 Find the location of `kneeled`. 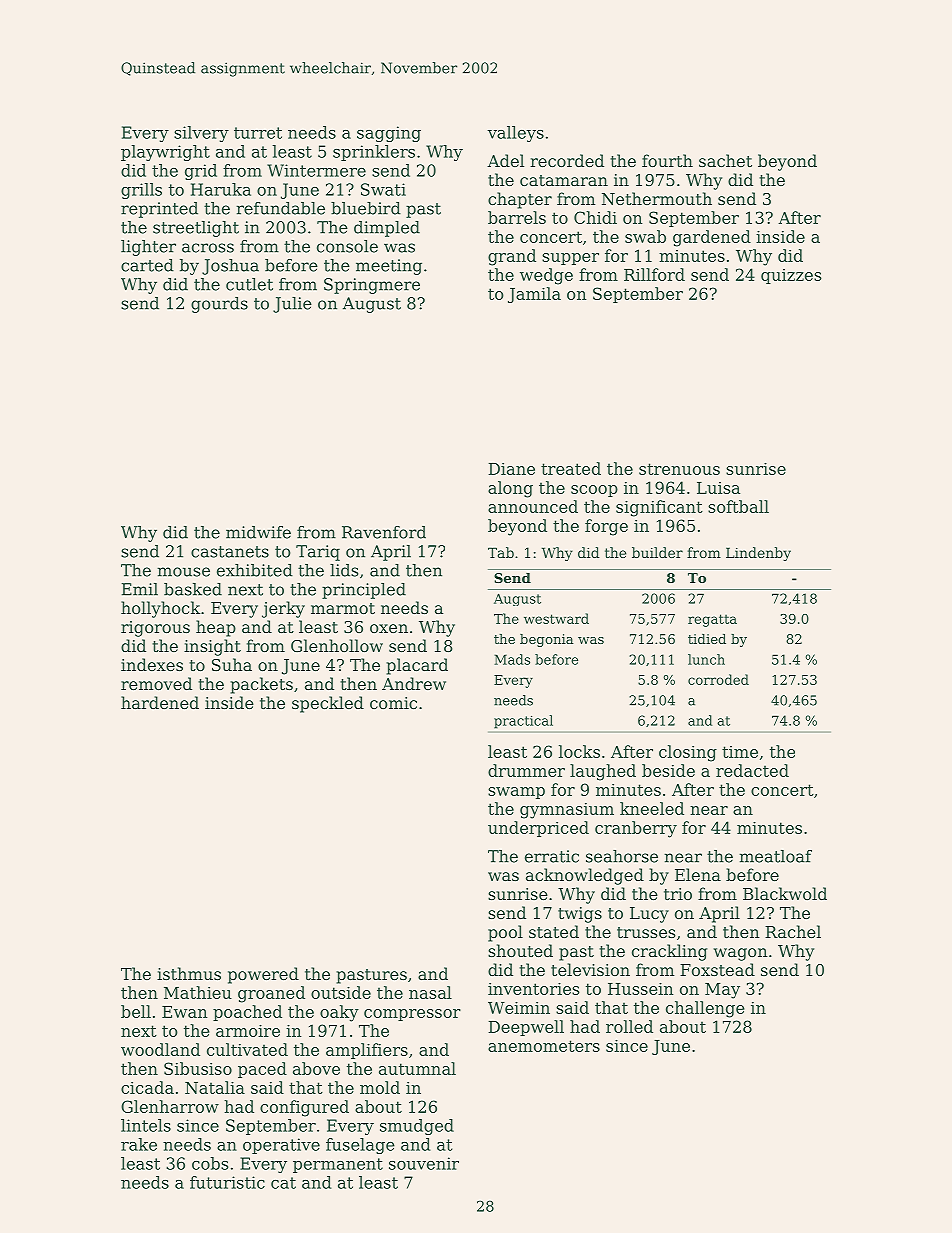

kneeled is located at coordinates (652, 808).
